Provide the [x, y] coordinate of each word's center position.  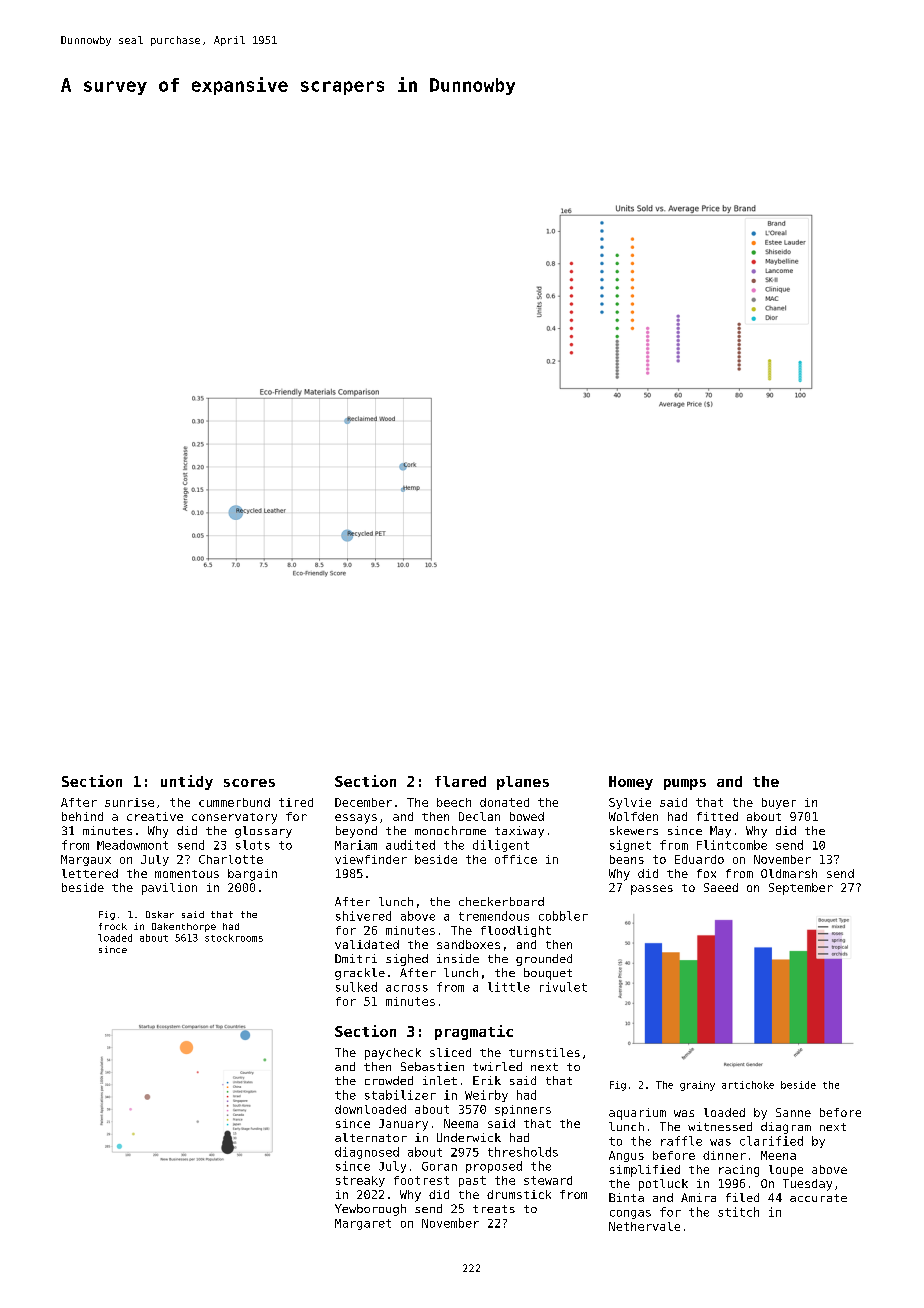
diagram [786, 1128]
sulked [356, 987]
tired [296, 802]
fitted [717, 816]
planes [523, 783]
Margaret [363, 1224]
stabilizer [400, 1095]
